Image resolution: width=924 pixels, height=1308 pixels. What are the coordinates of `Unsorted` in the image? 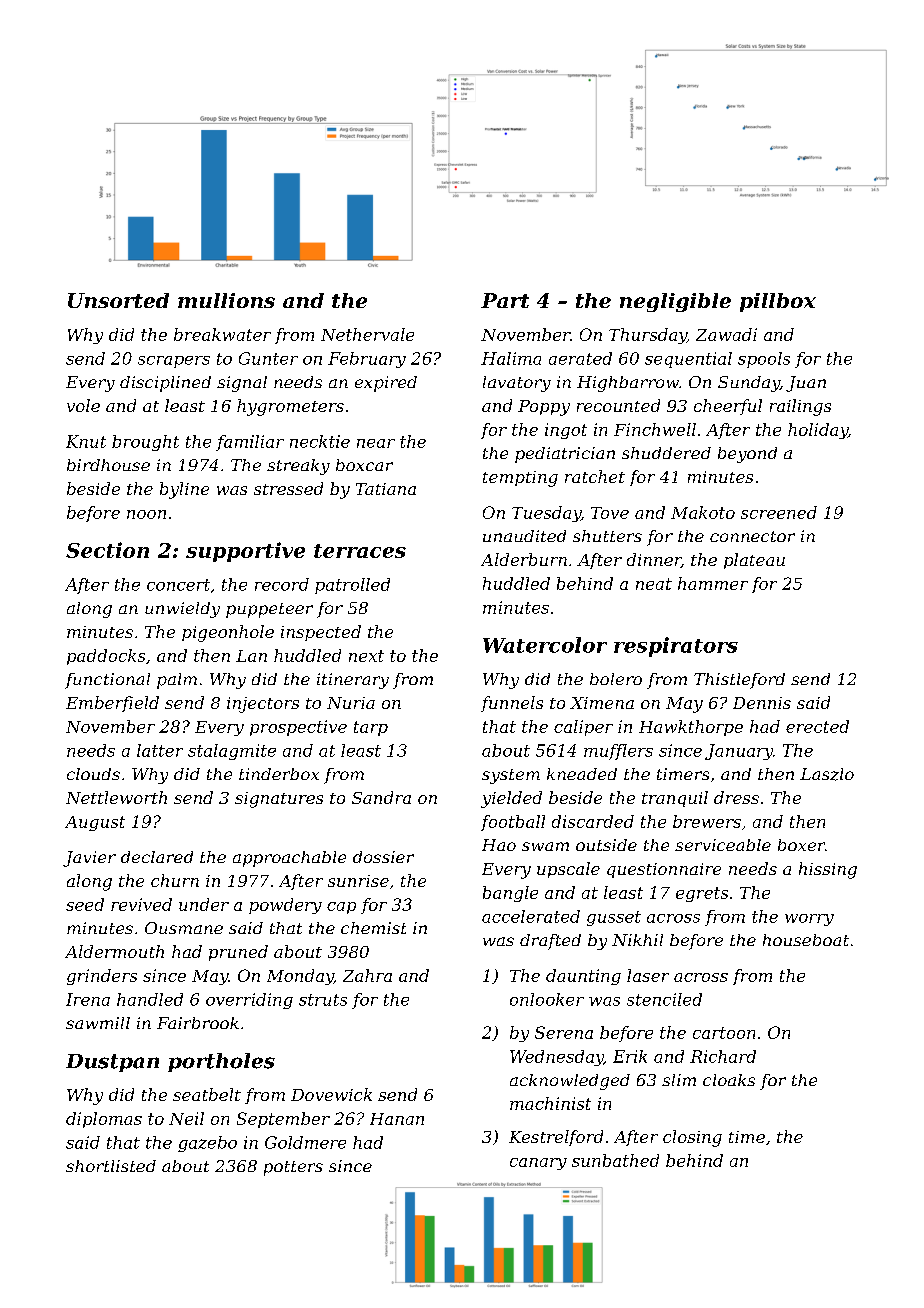 It's located at (118, 300).
